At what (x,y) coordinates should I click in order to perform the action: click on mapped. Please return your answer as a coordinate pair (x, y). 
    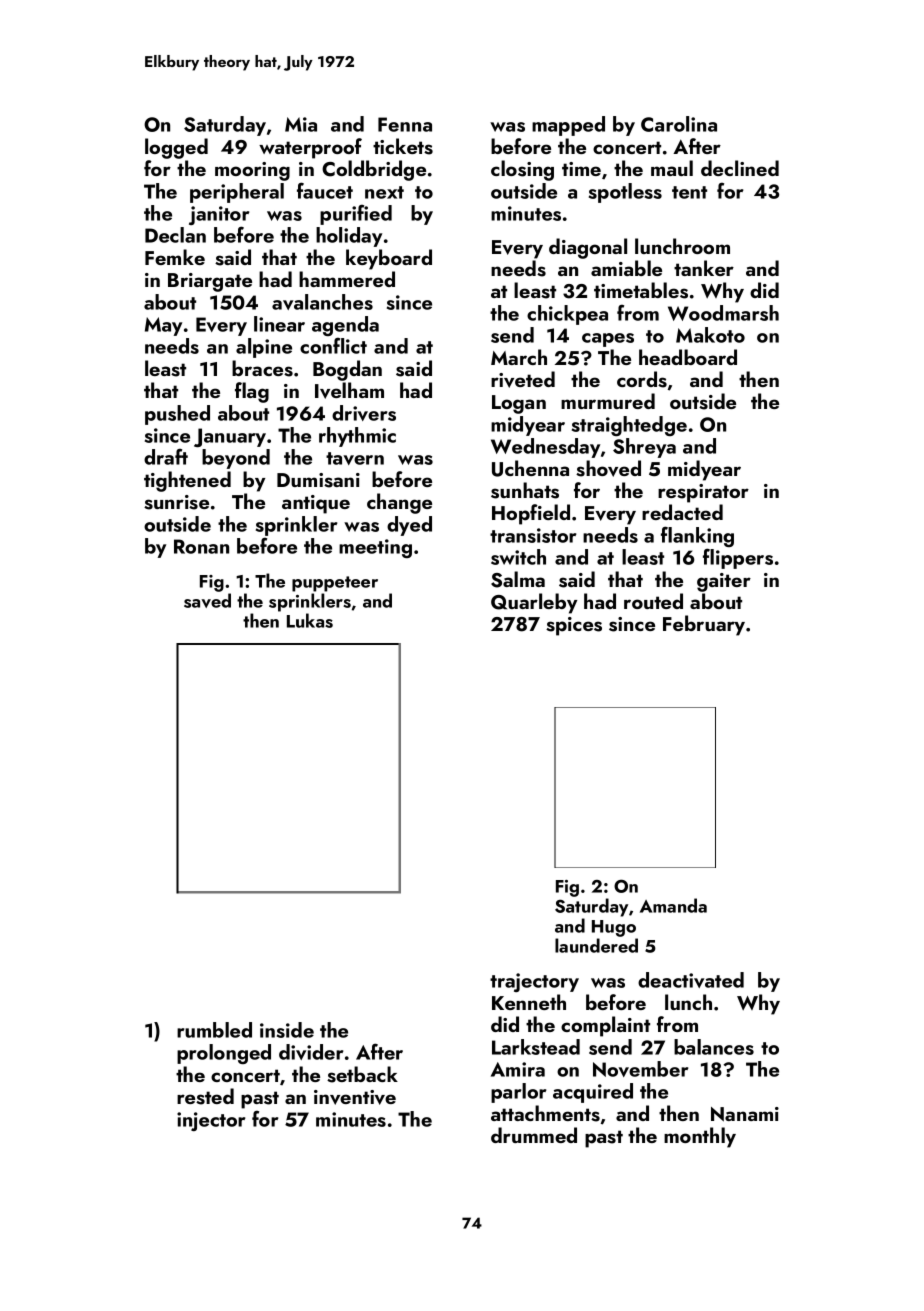
    Looking at the image, I should click on (568, 126).
